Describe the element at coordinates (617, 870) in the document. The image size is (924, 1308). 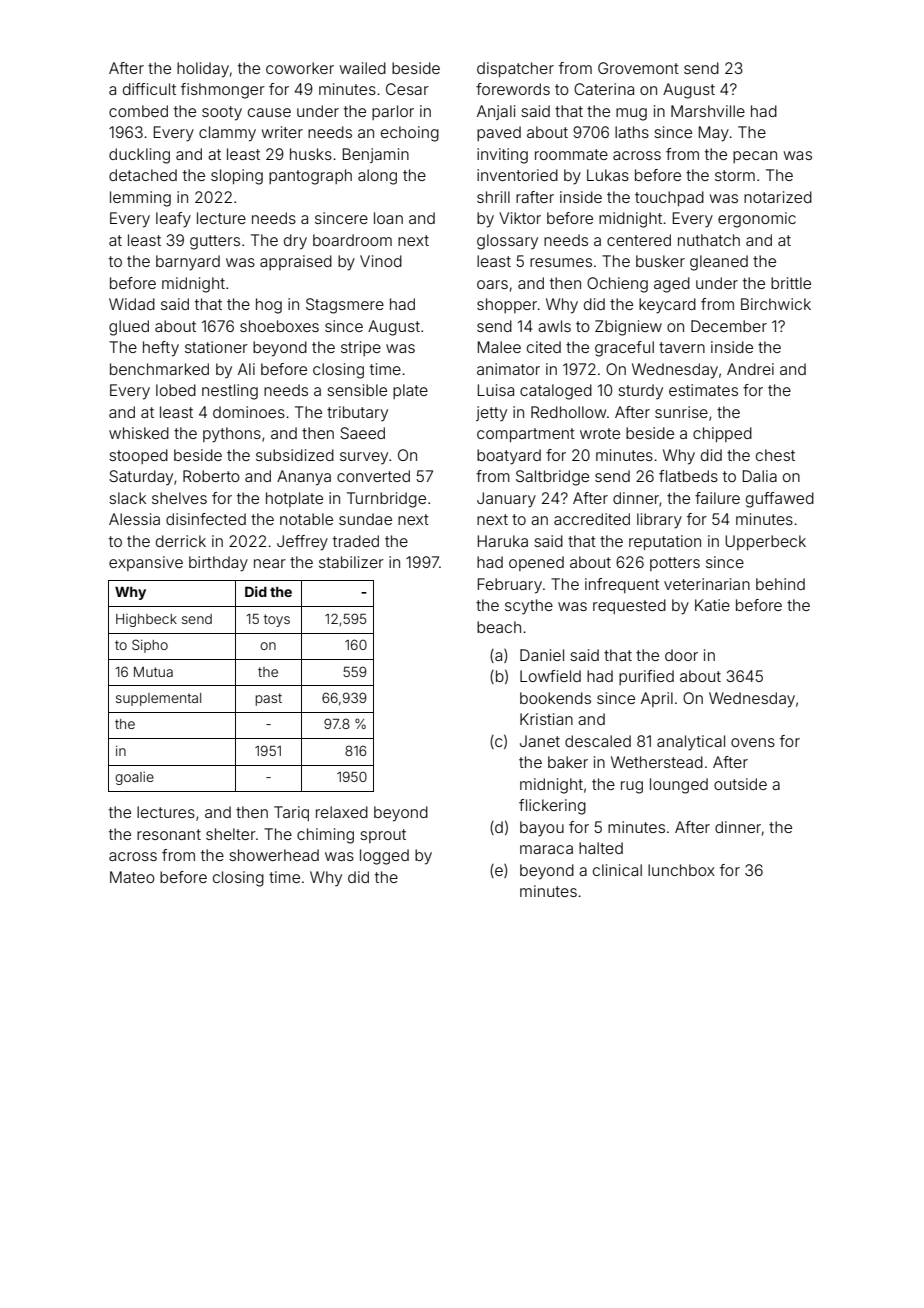
I see `clinical` at that location.
